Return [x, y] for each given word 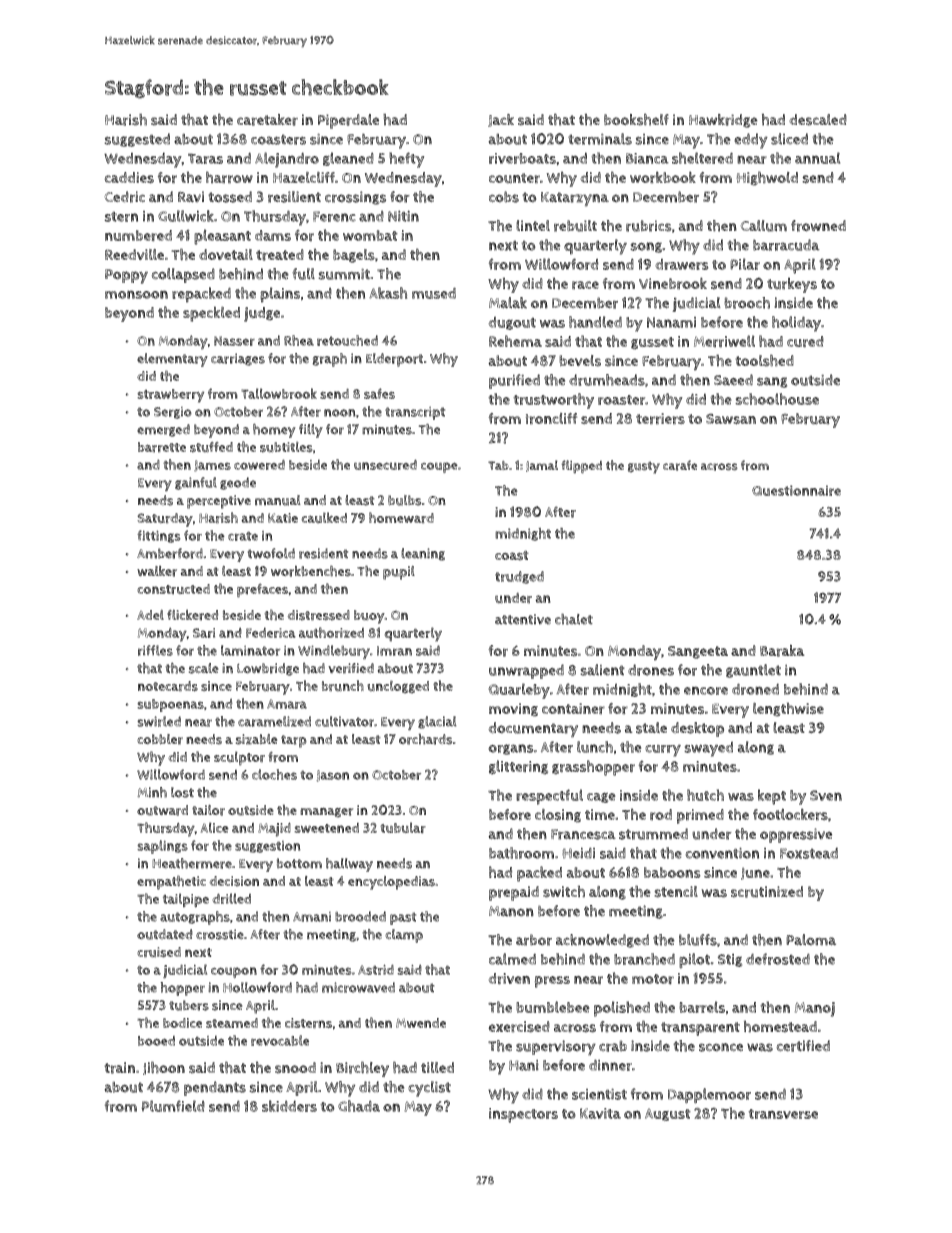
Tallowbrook [279, 393]
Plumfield [173, 1106]
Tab [498, 465]
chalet [574, 619]
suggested [137, 140]
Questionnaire [796, 490]
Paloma [811, 940]
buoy [369, 617]
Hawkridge [723, 121]
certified [803, 1046]
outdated [165, 934]
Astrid [376, 969]
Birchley [362, 1069]
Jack [501, 120]
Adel [150, 614]
